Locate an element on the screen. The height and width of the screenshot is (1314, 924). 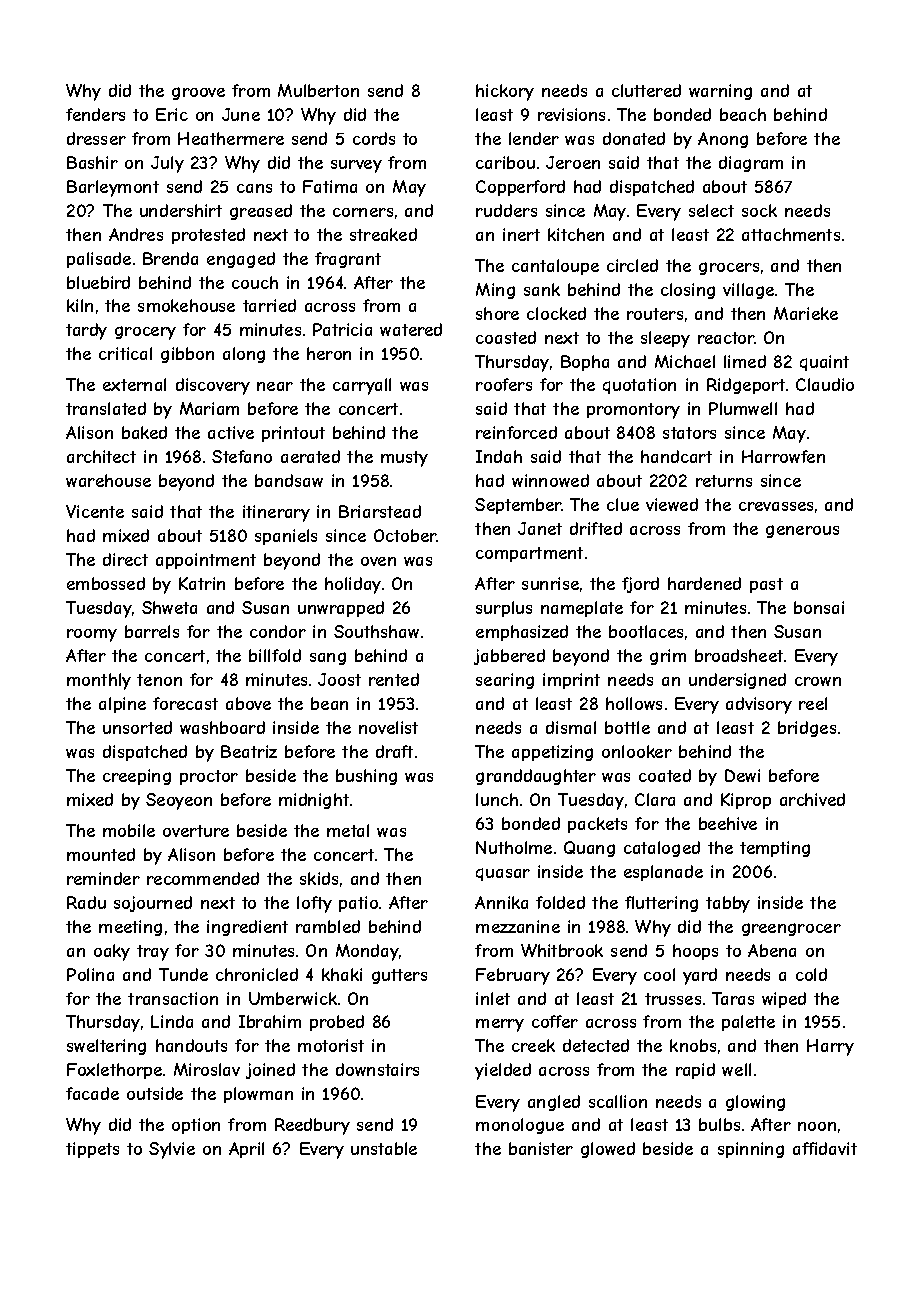
beach is located at coordinates (743, 114).
